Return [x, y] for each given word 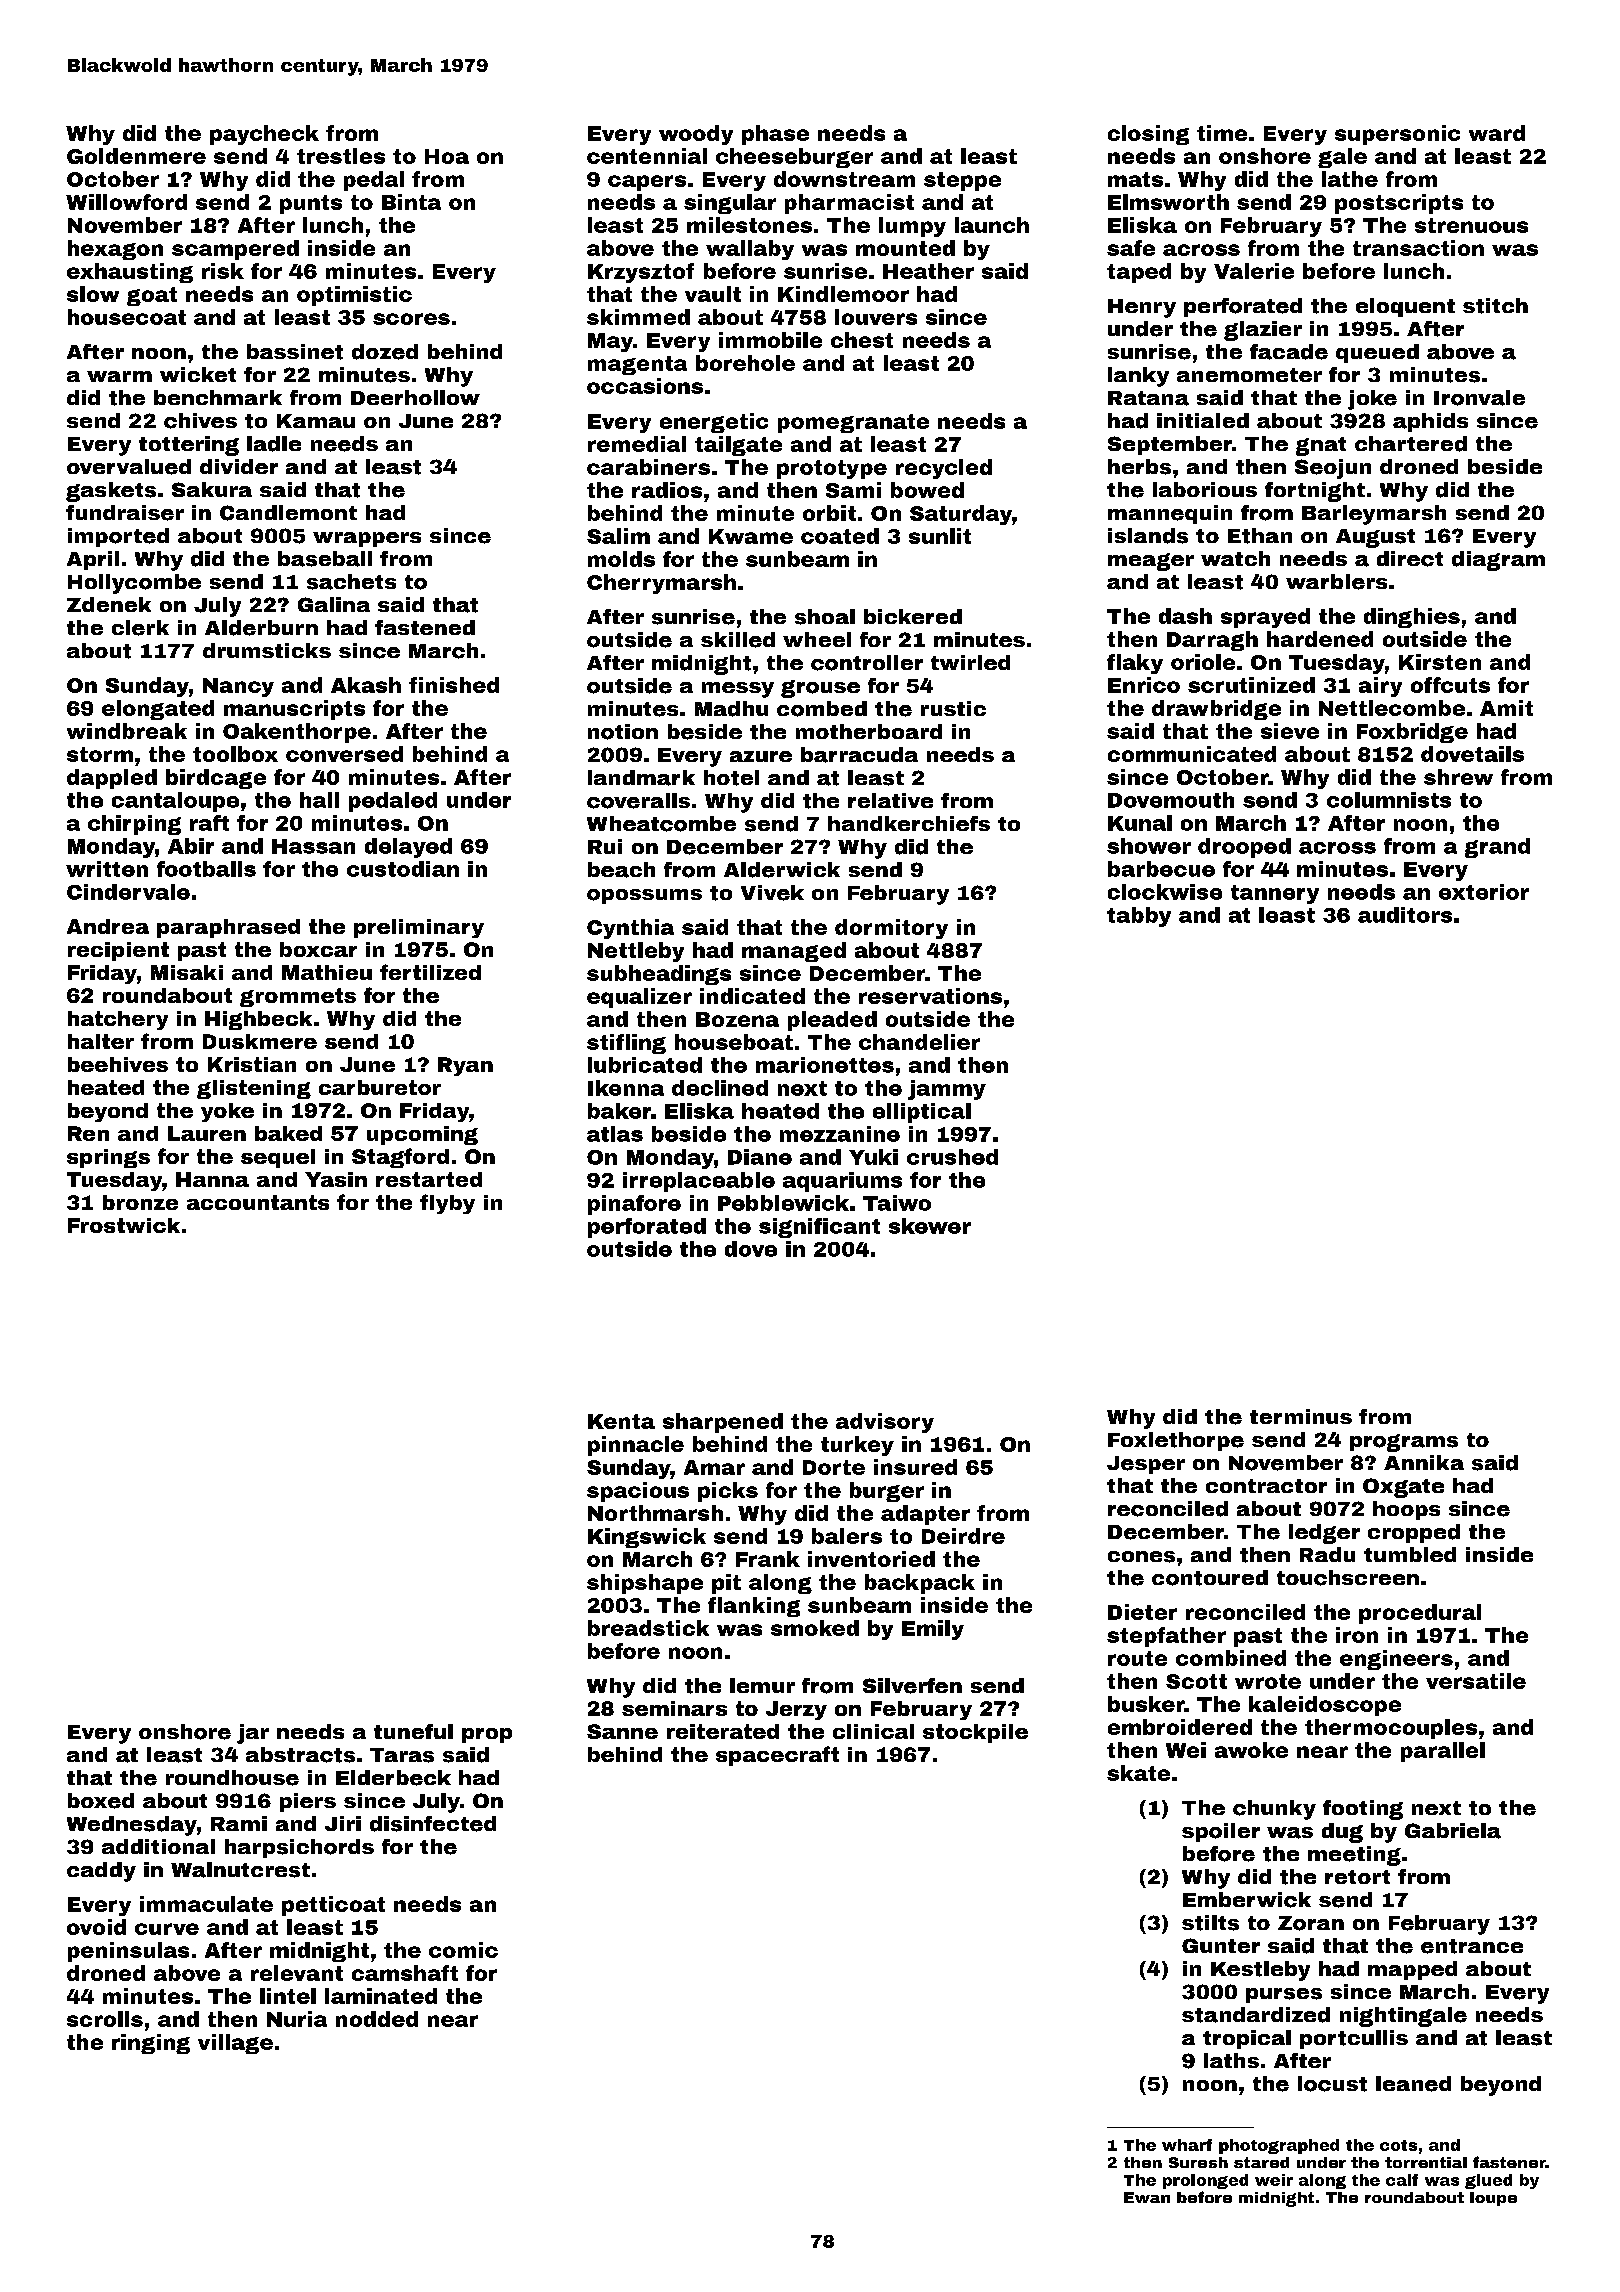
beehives [118, 1064]
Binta [411, 202]
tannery [1275, 894]
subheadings [659, 975]
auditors [1405, 915]
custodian [403, 869]
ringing [151, 2044]
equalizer [639, 998]
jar [253, 1734]
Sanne [622, 1731]
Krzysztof [641, 273]
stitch [1495, 306]
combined [1231, 1658]
